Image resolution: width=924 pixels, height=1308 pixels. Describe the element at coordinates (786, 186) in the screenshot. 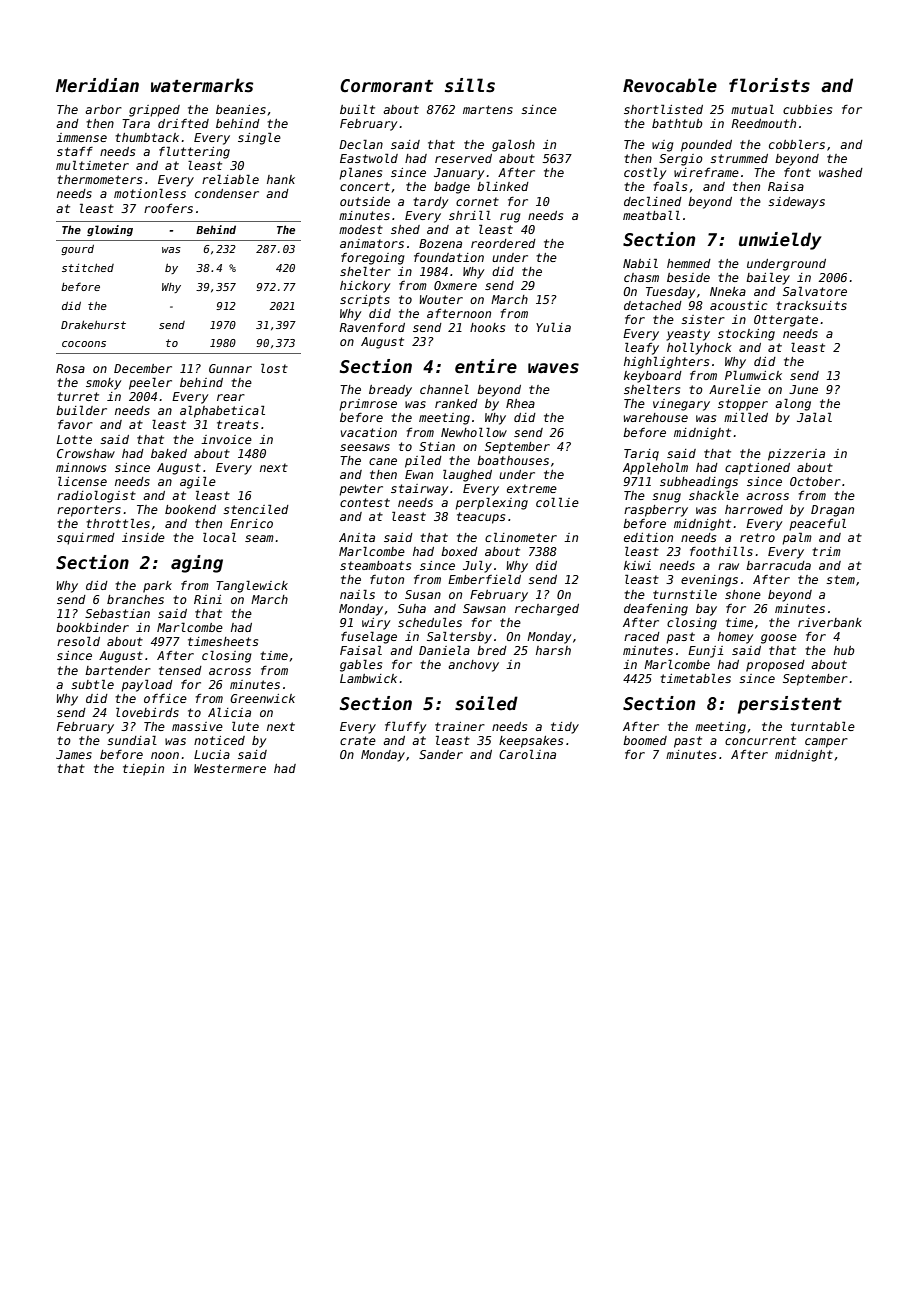

I see `Raisa` at that location.
